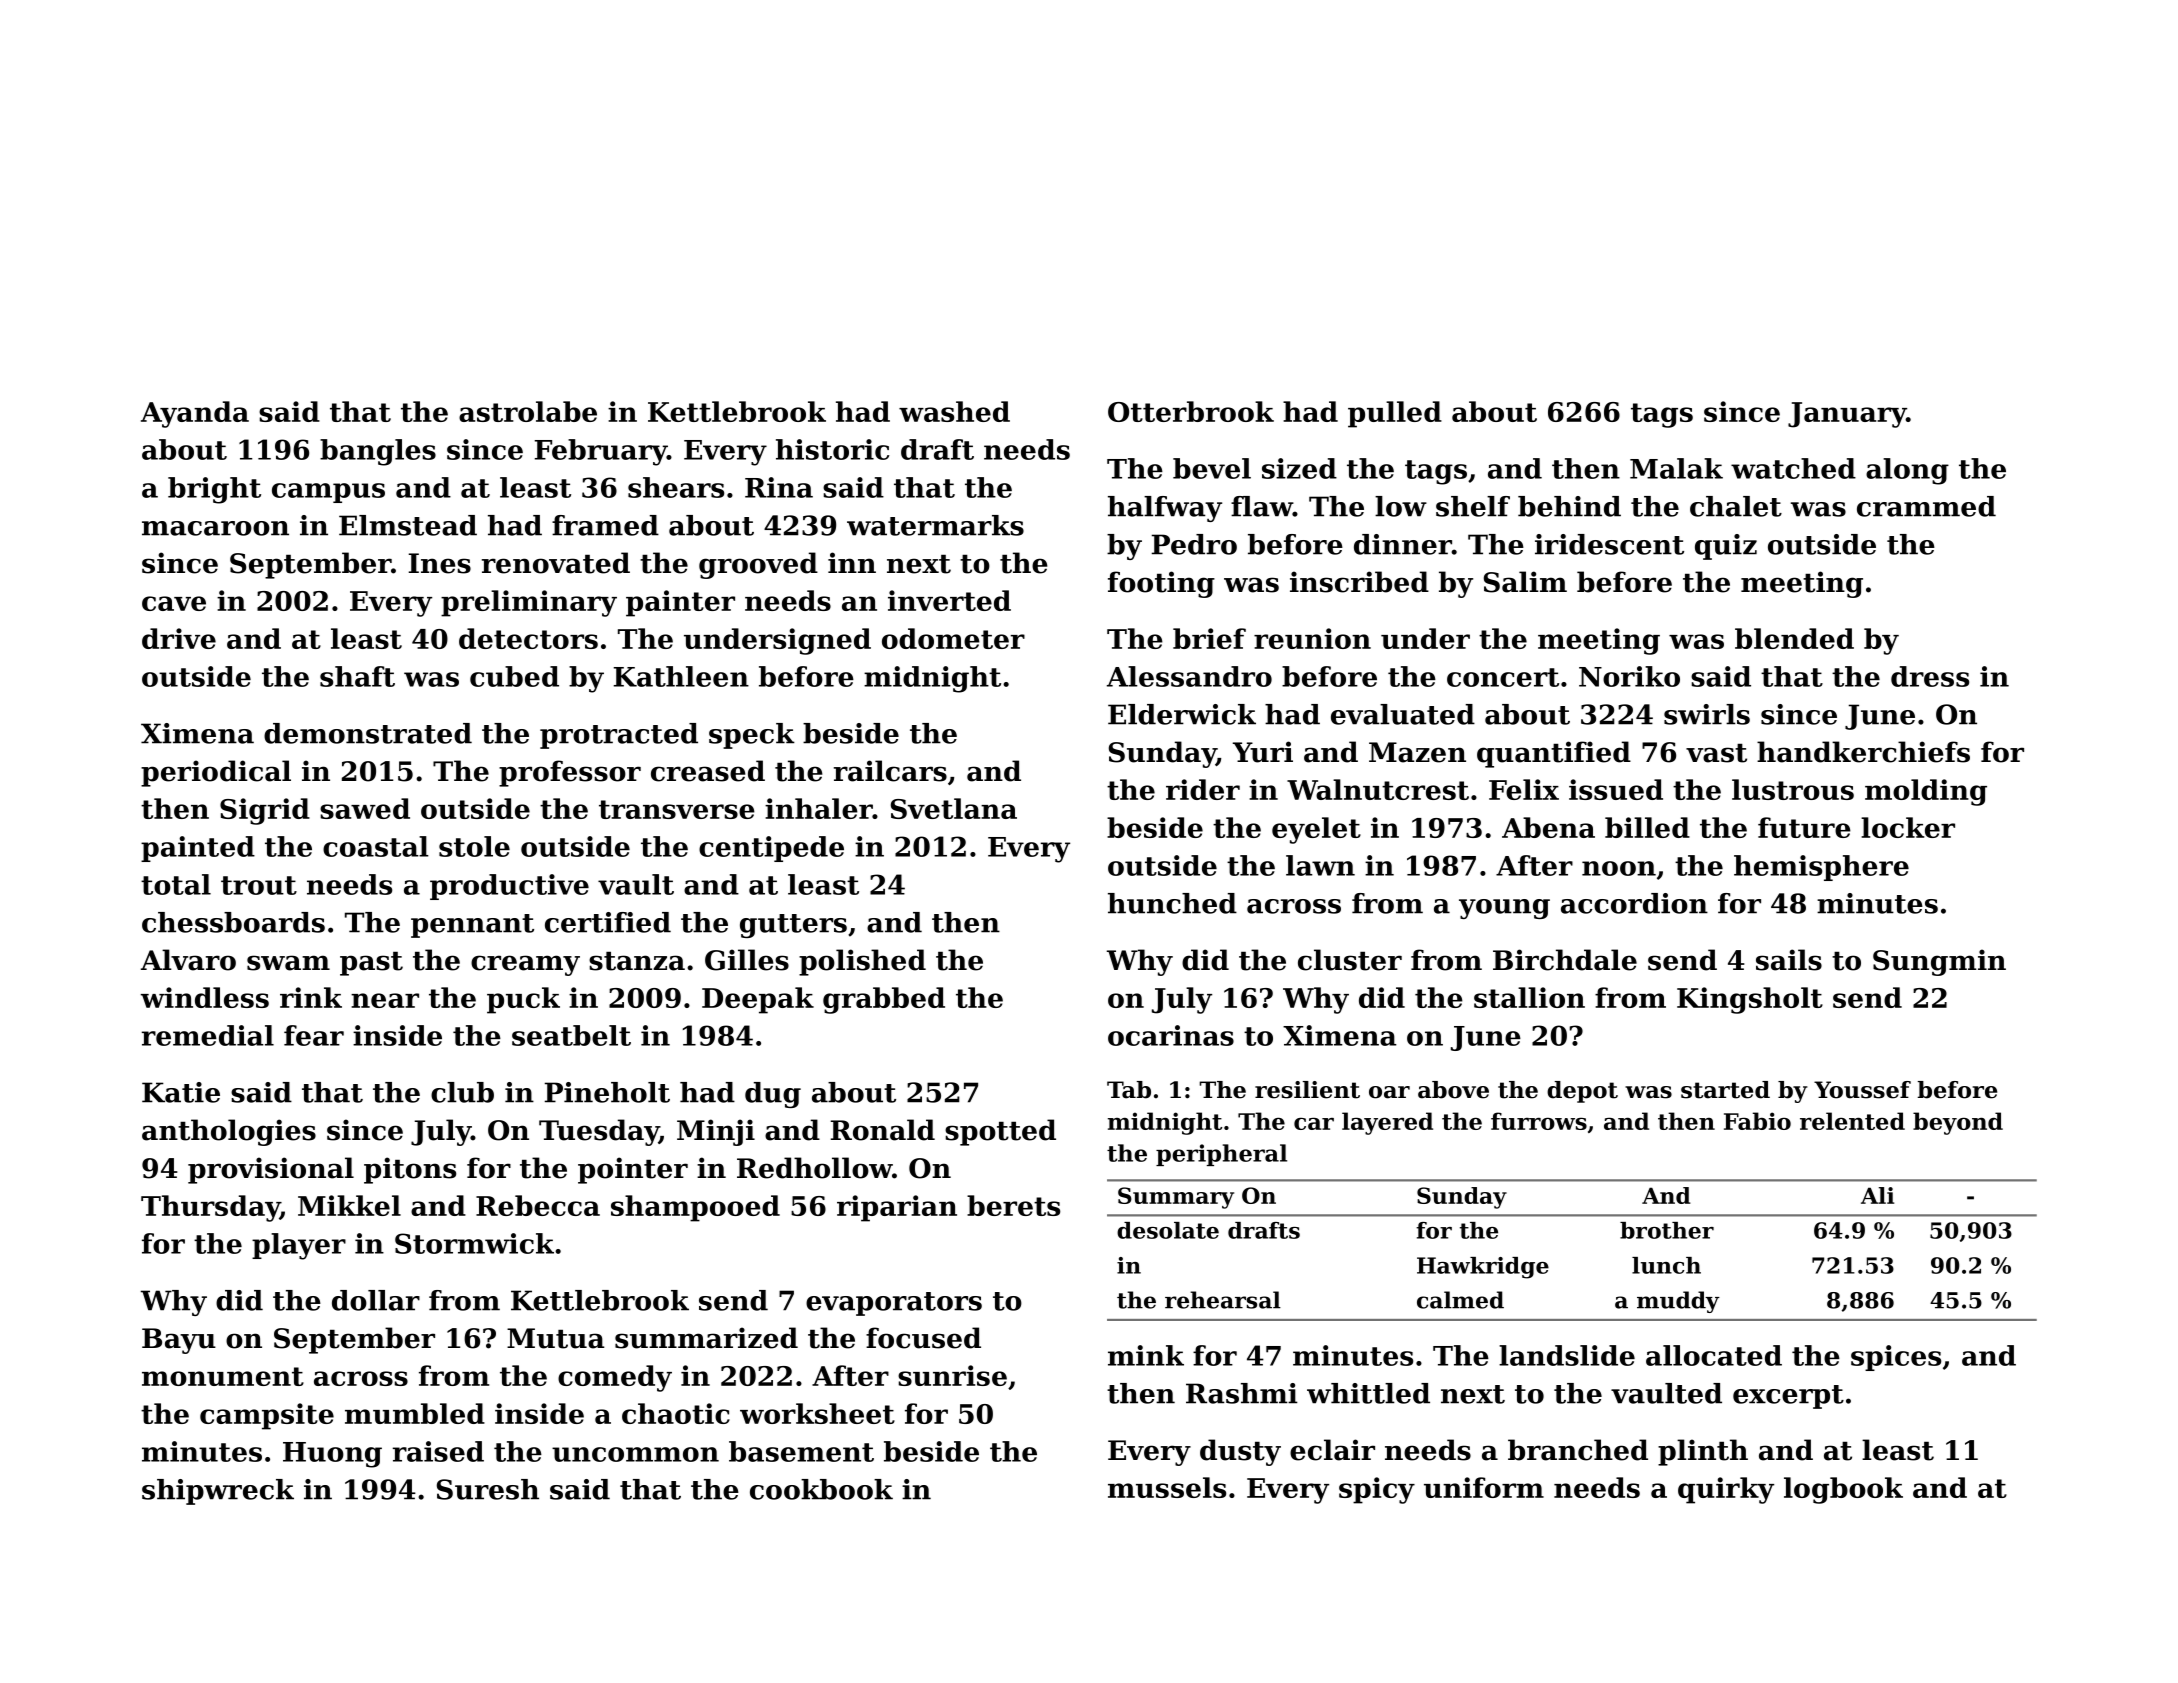 The width and height of the screenshot is (2178, 1683). I want to click on footing, so click(1161, 584).
